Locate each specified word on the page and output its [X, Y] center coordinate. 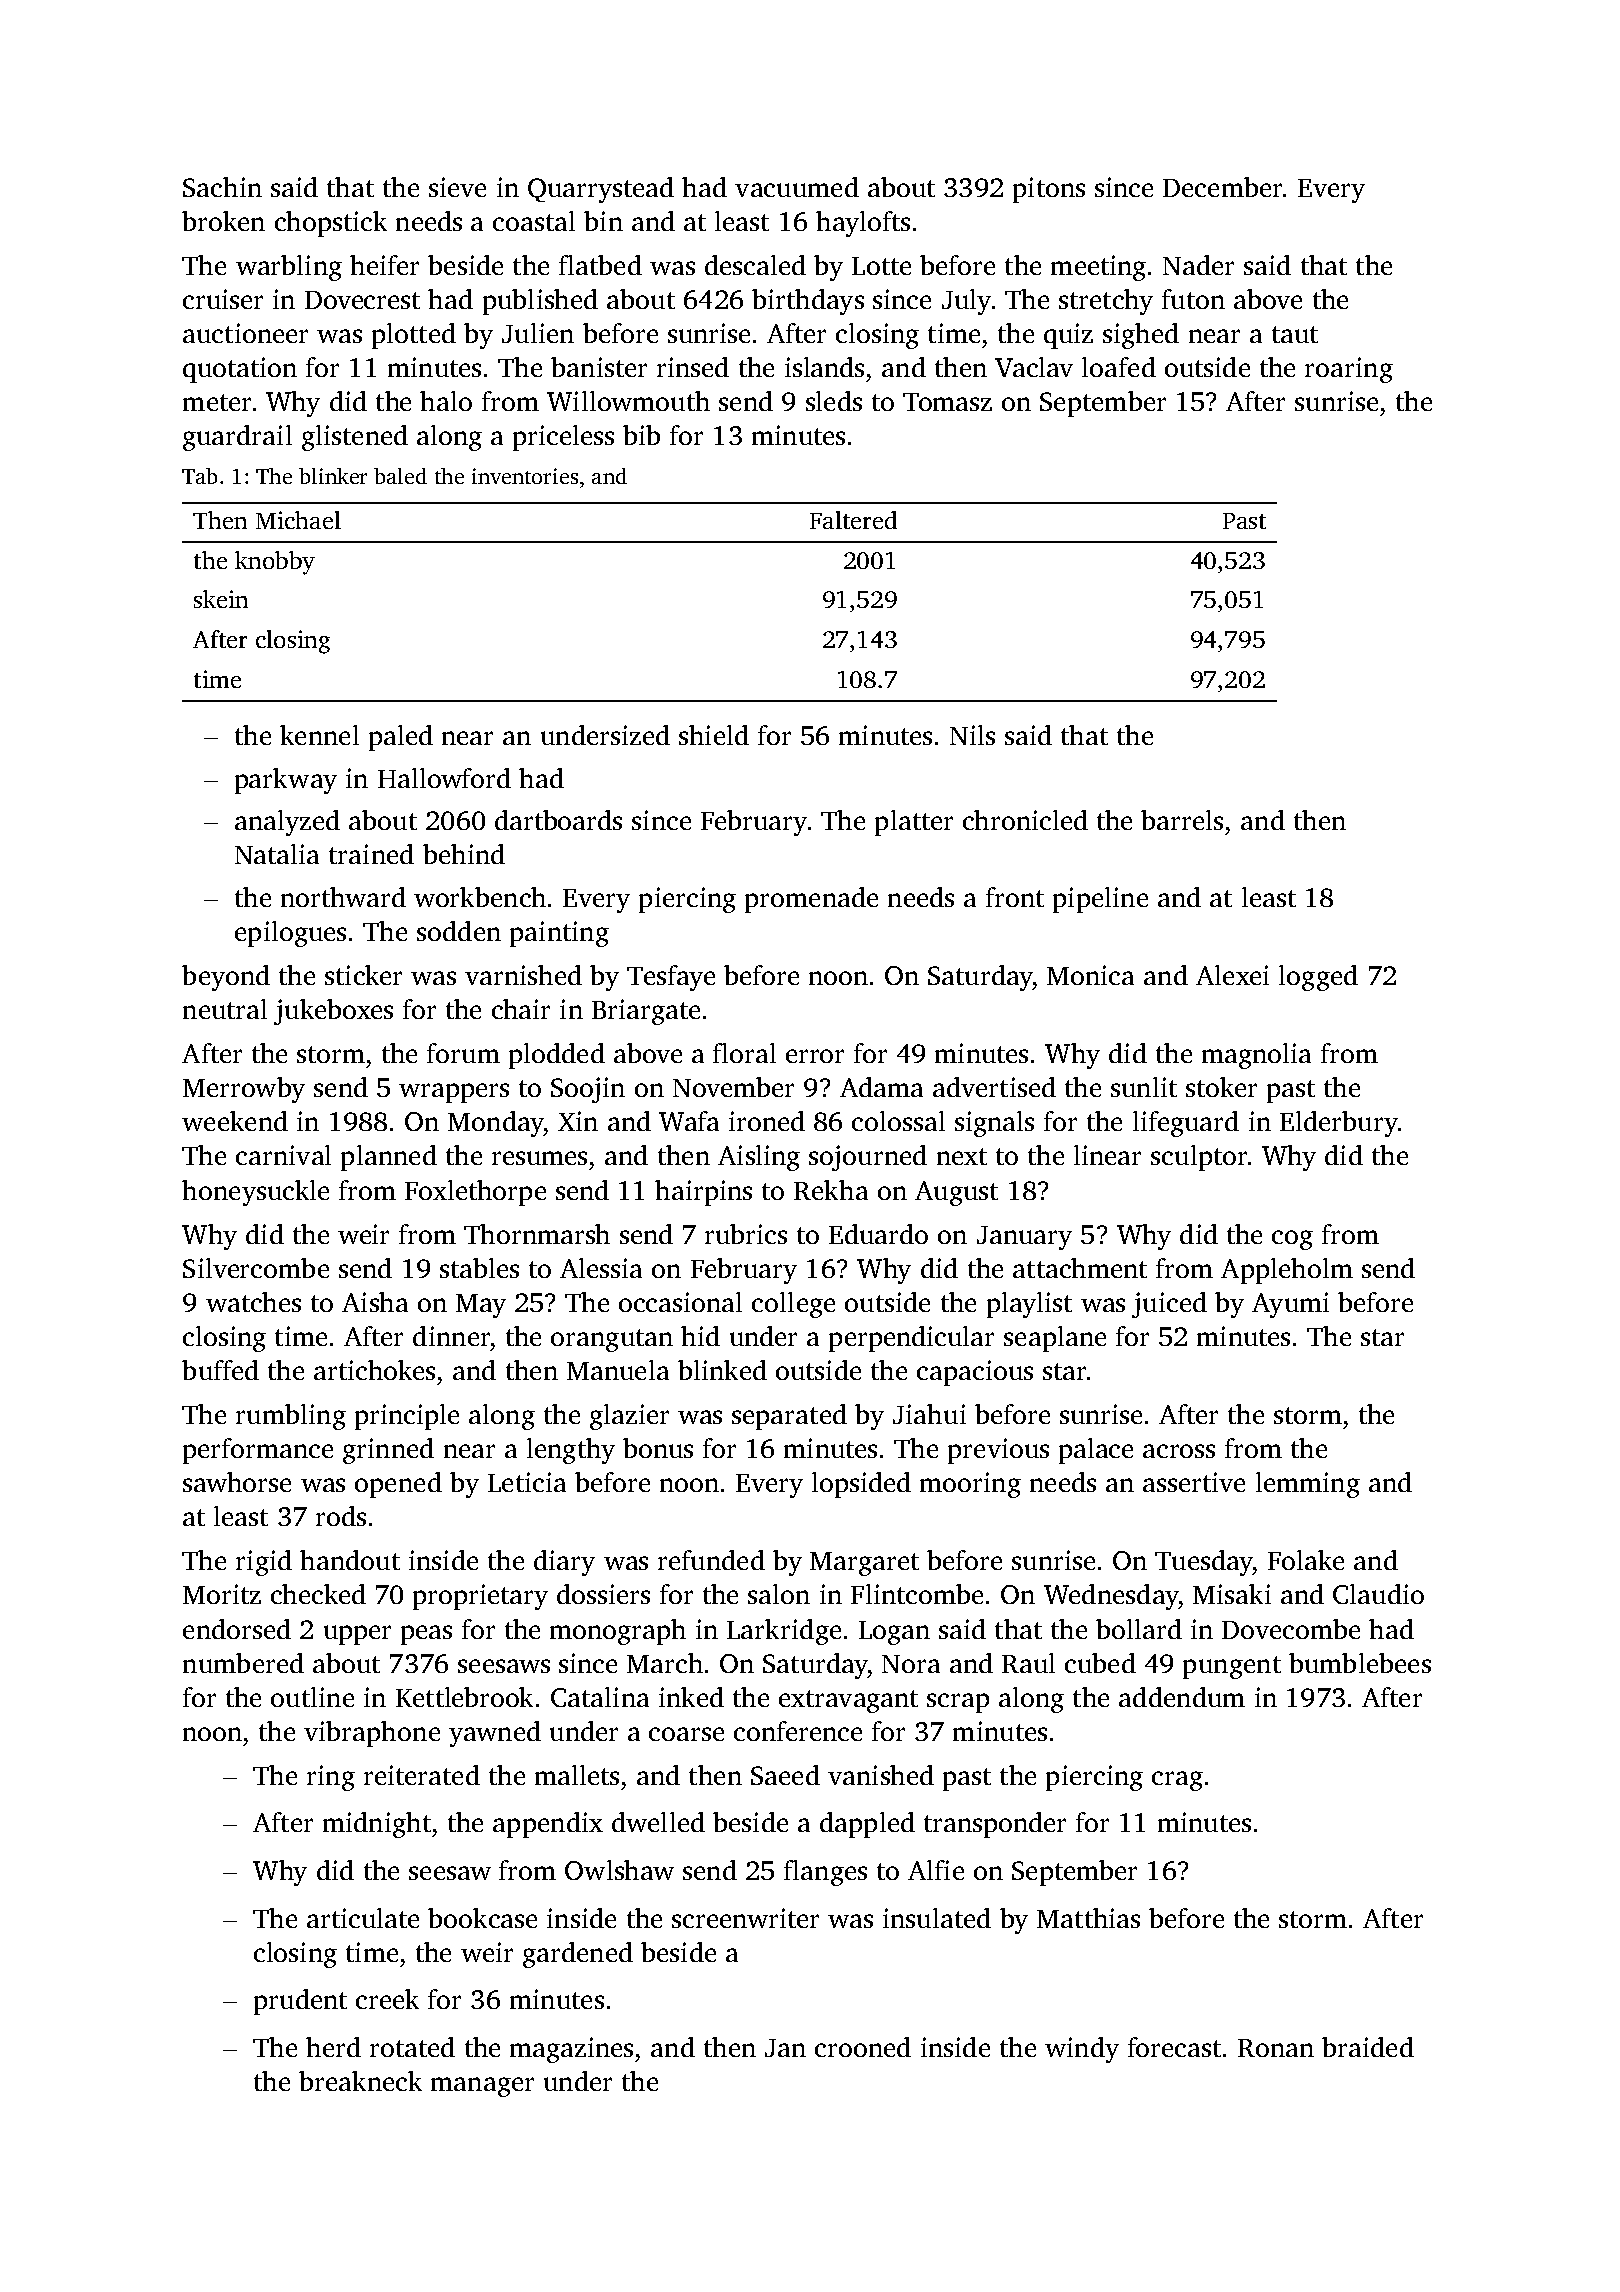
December [1222, 187]
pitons [1049, 190]
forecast [1174, 2047]
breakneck [360, 2081]
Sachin [222, 187]
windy [1082, 2050]
